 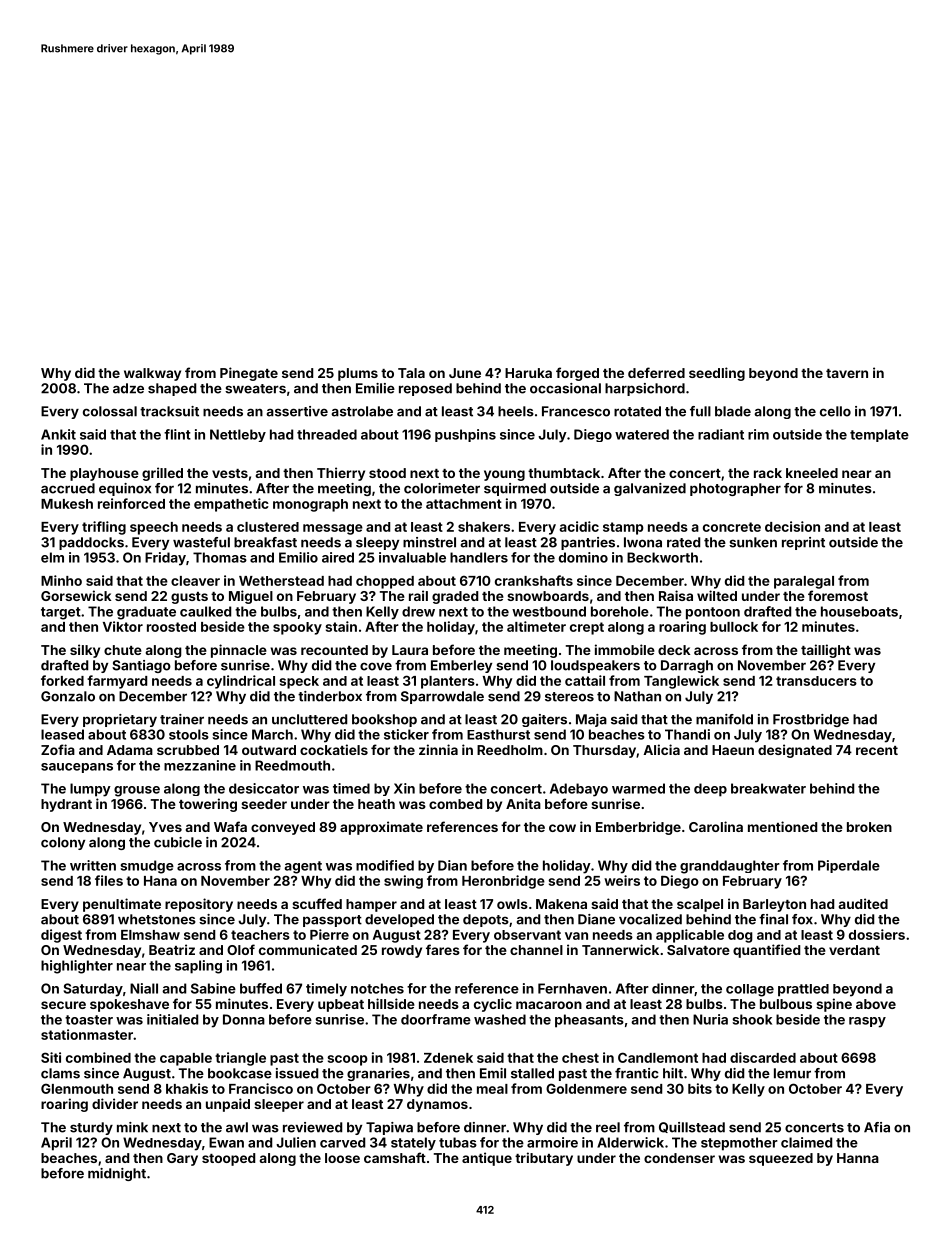 What do you see at coordinates (604, 751) in the screenshot?
I see `Thursday` at bounding box center [604, 751].
